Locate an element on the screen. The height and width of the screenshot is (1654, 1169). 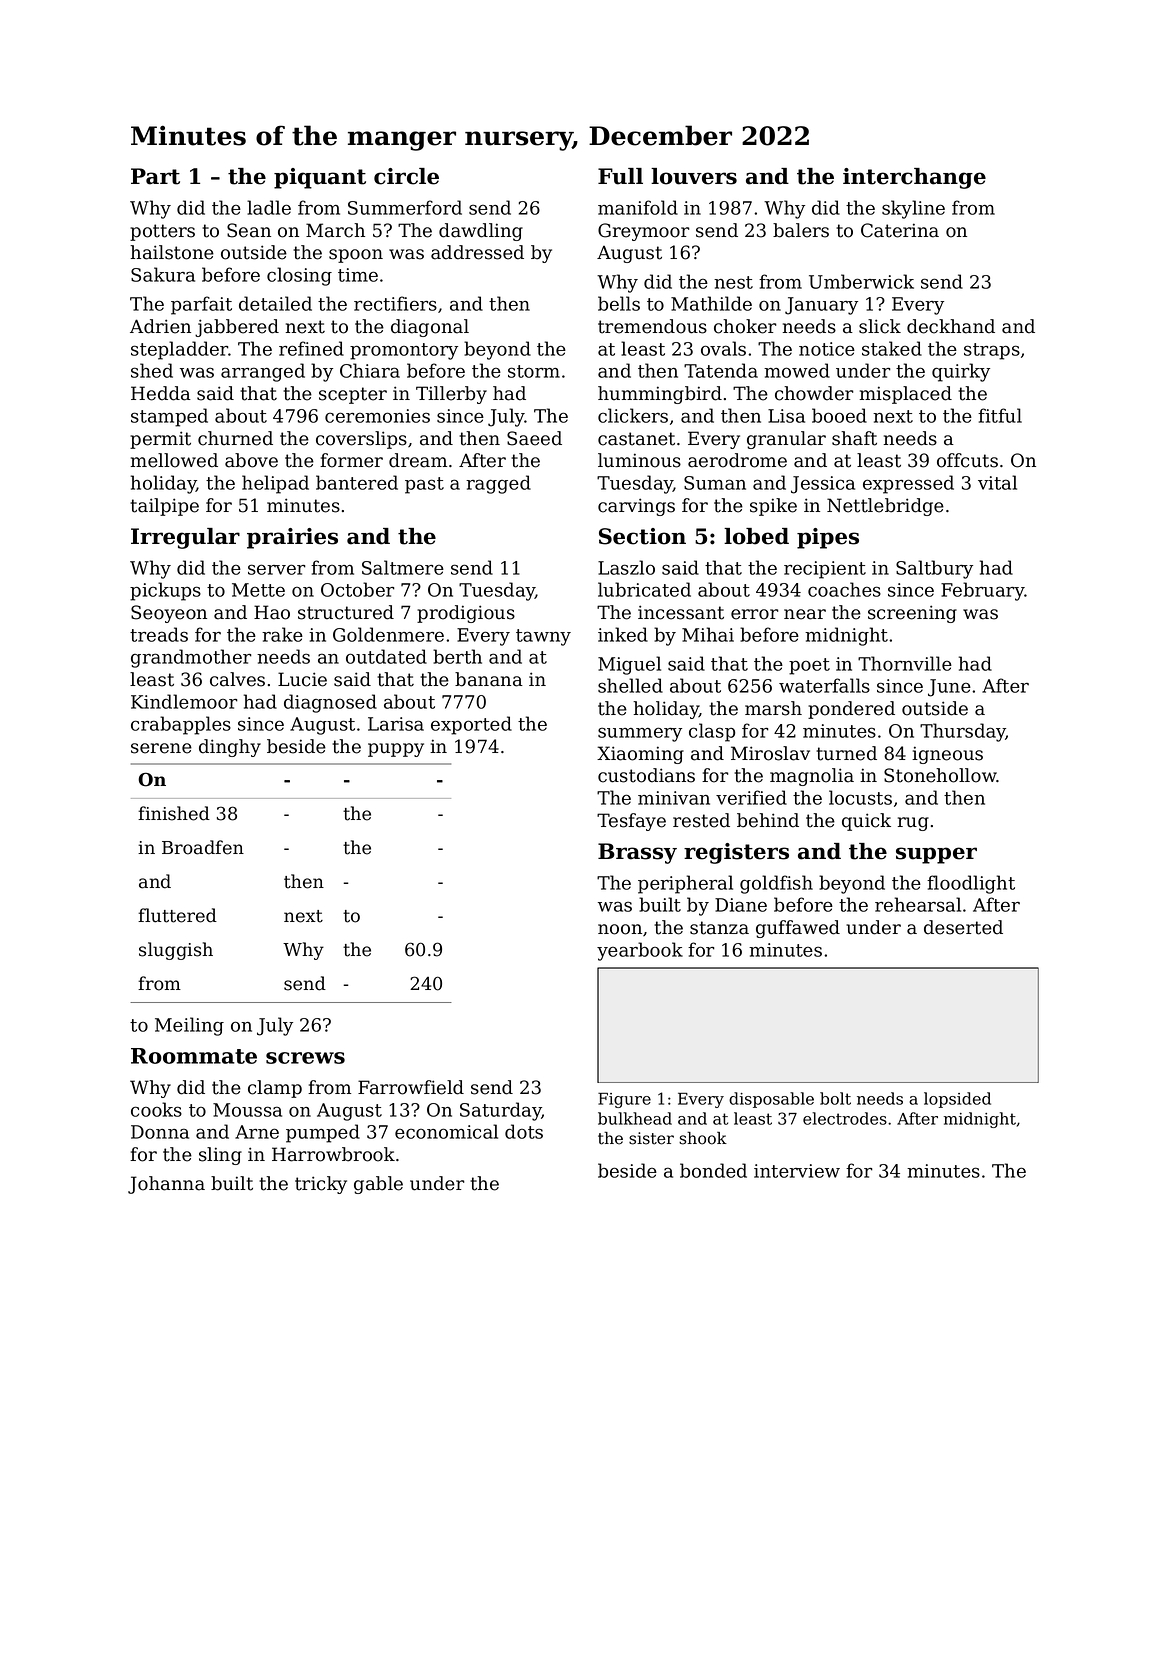
former is located at coordinates (351, 460).
